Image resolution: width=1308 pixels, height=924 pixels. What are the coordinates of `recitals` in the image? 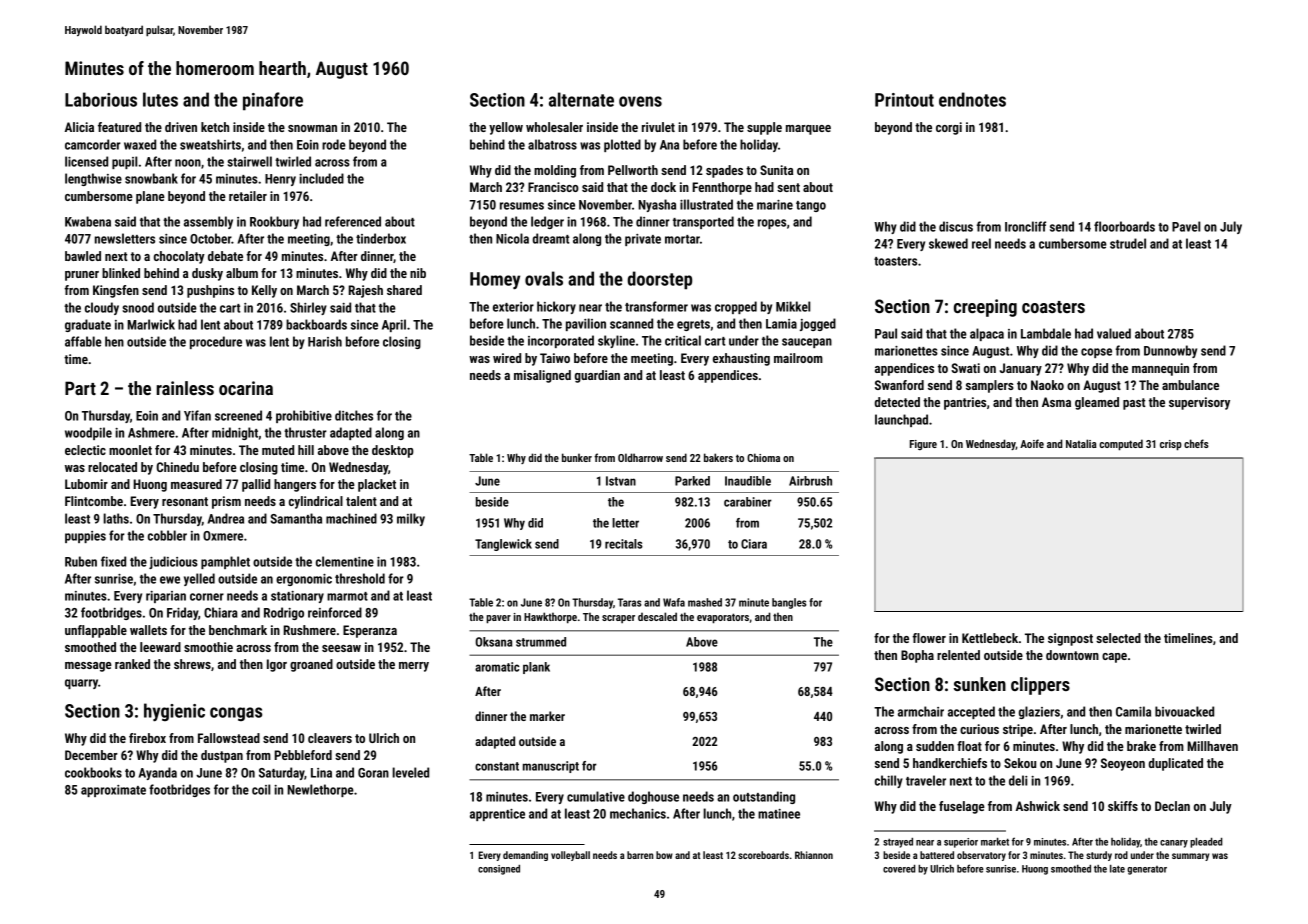 It's located at (624, 544).
